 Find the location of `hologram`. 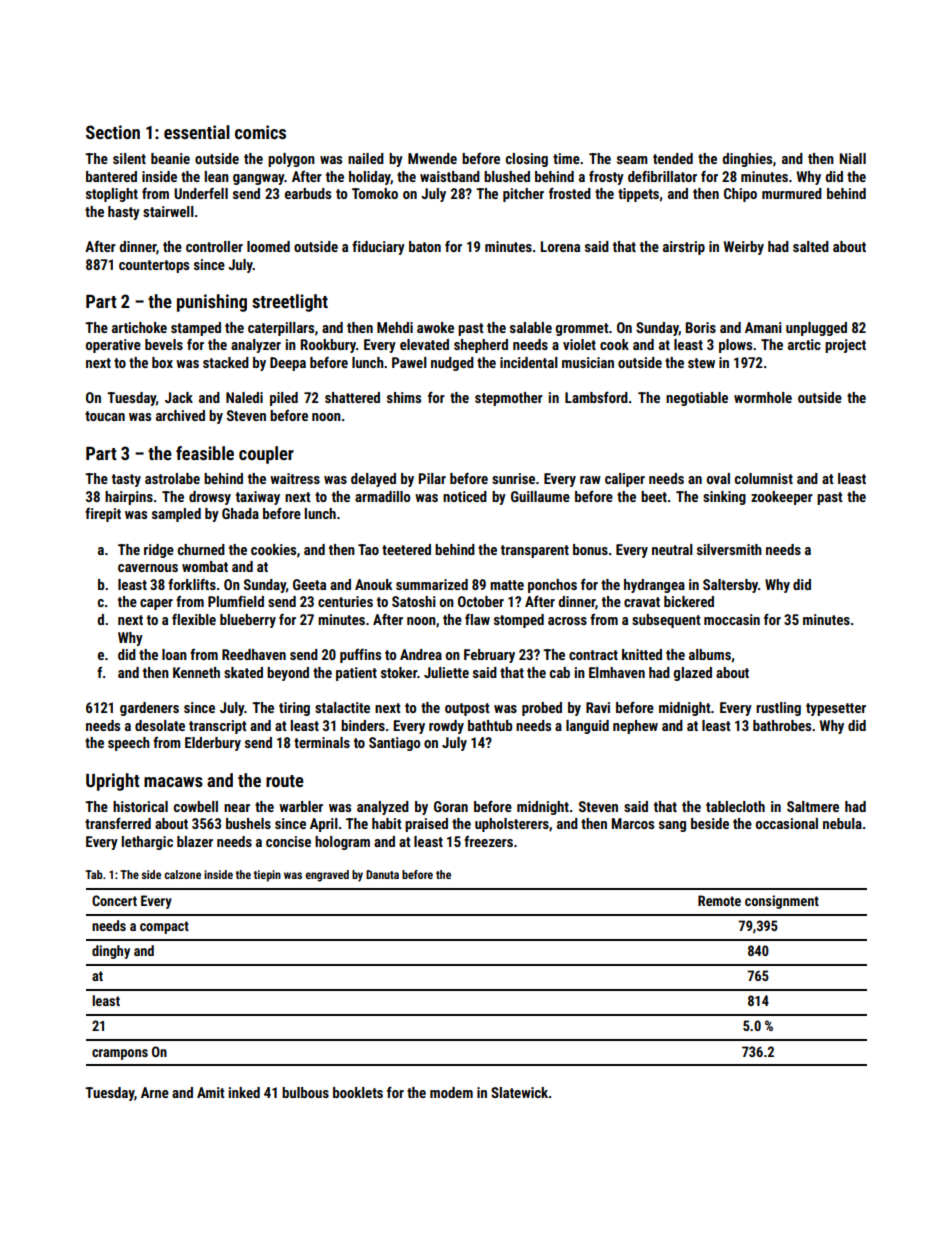

hologram is located at coordinates (342, 843).
